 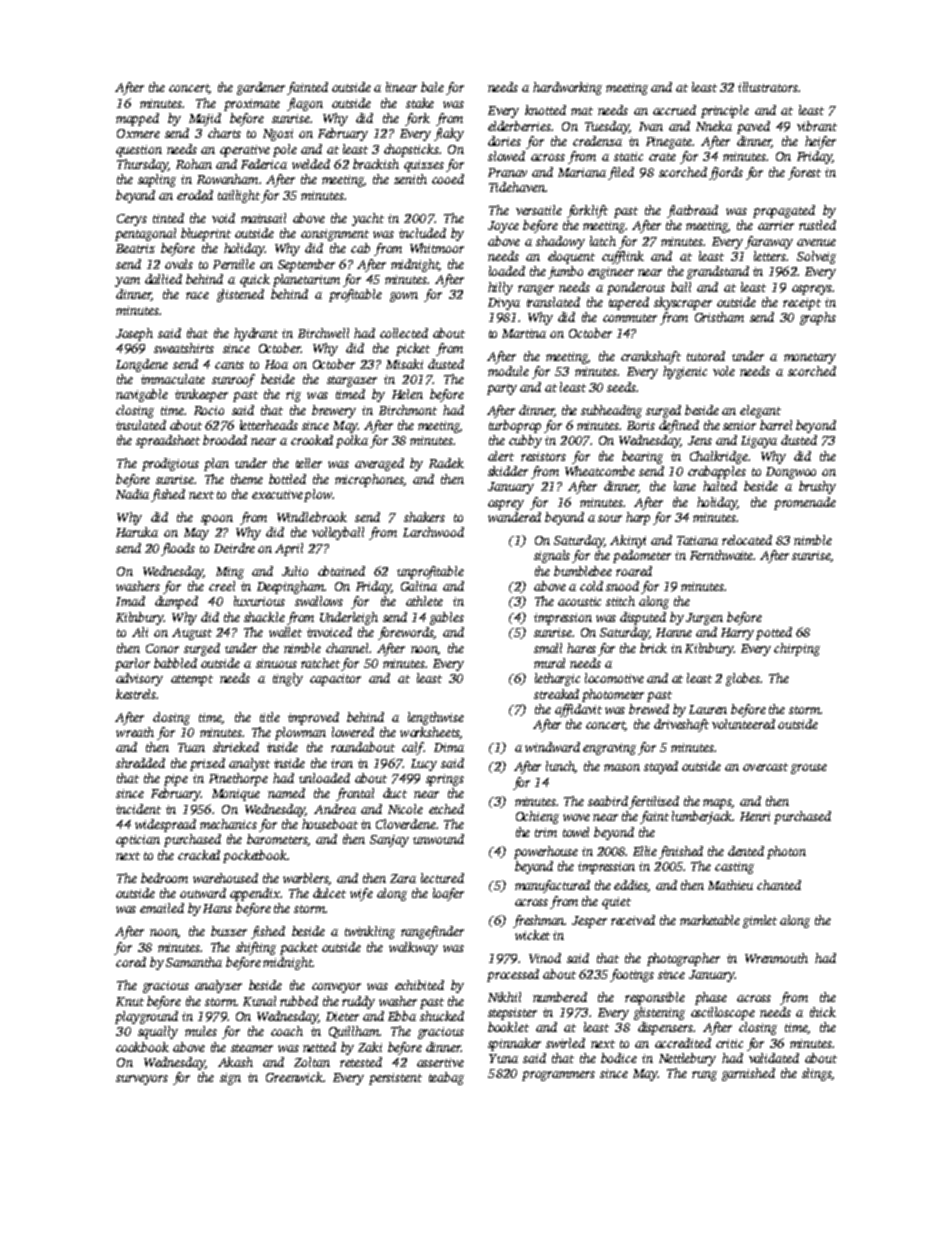 I want to click on barrel, so click(x=776, y=425).
